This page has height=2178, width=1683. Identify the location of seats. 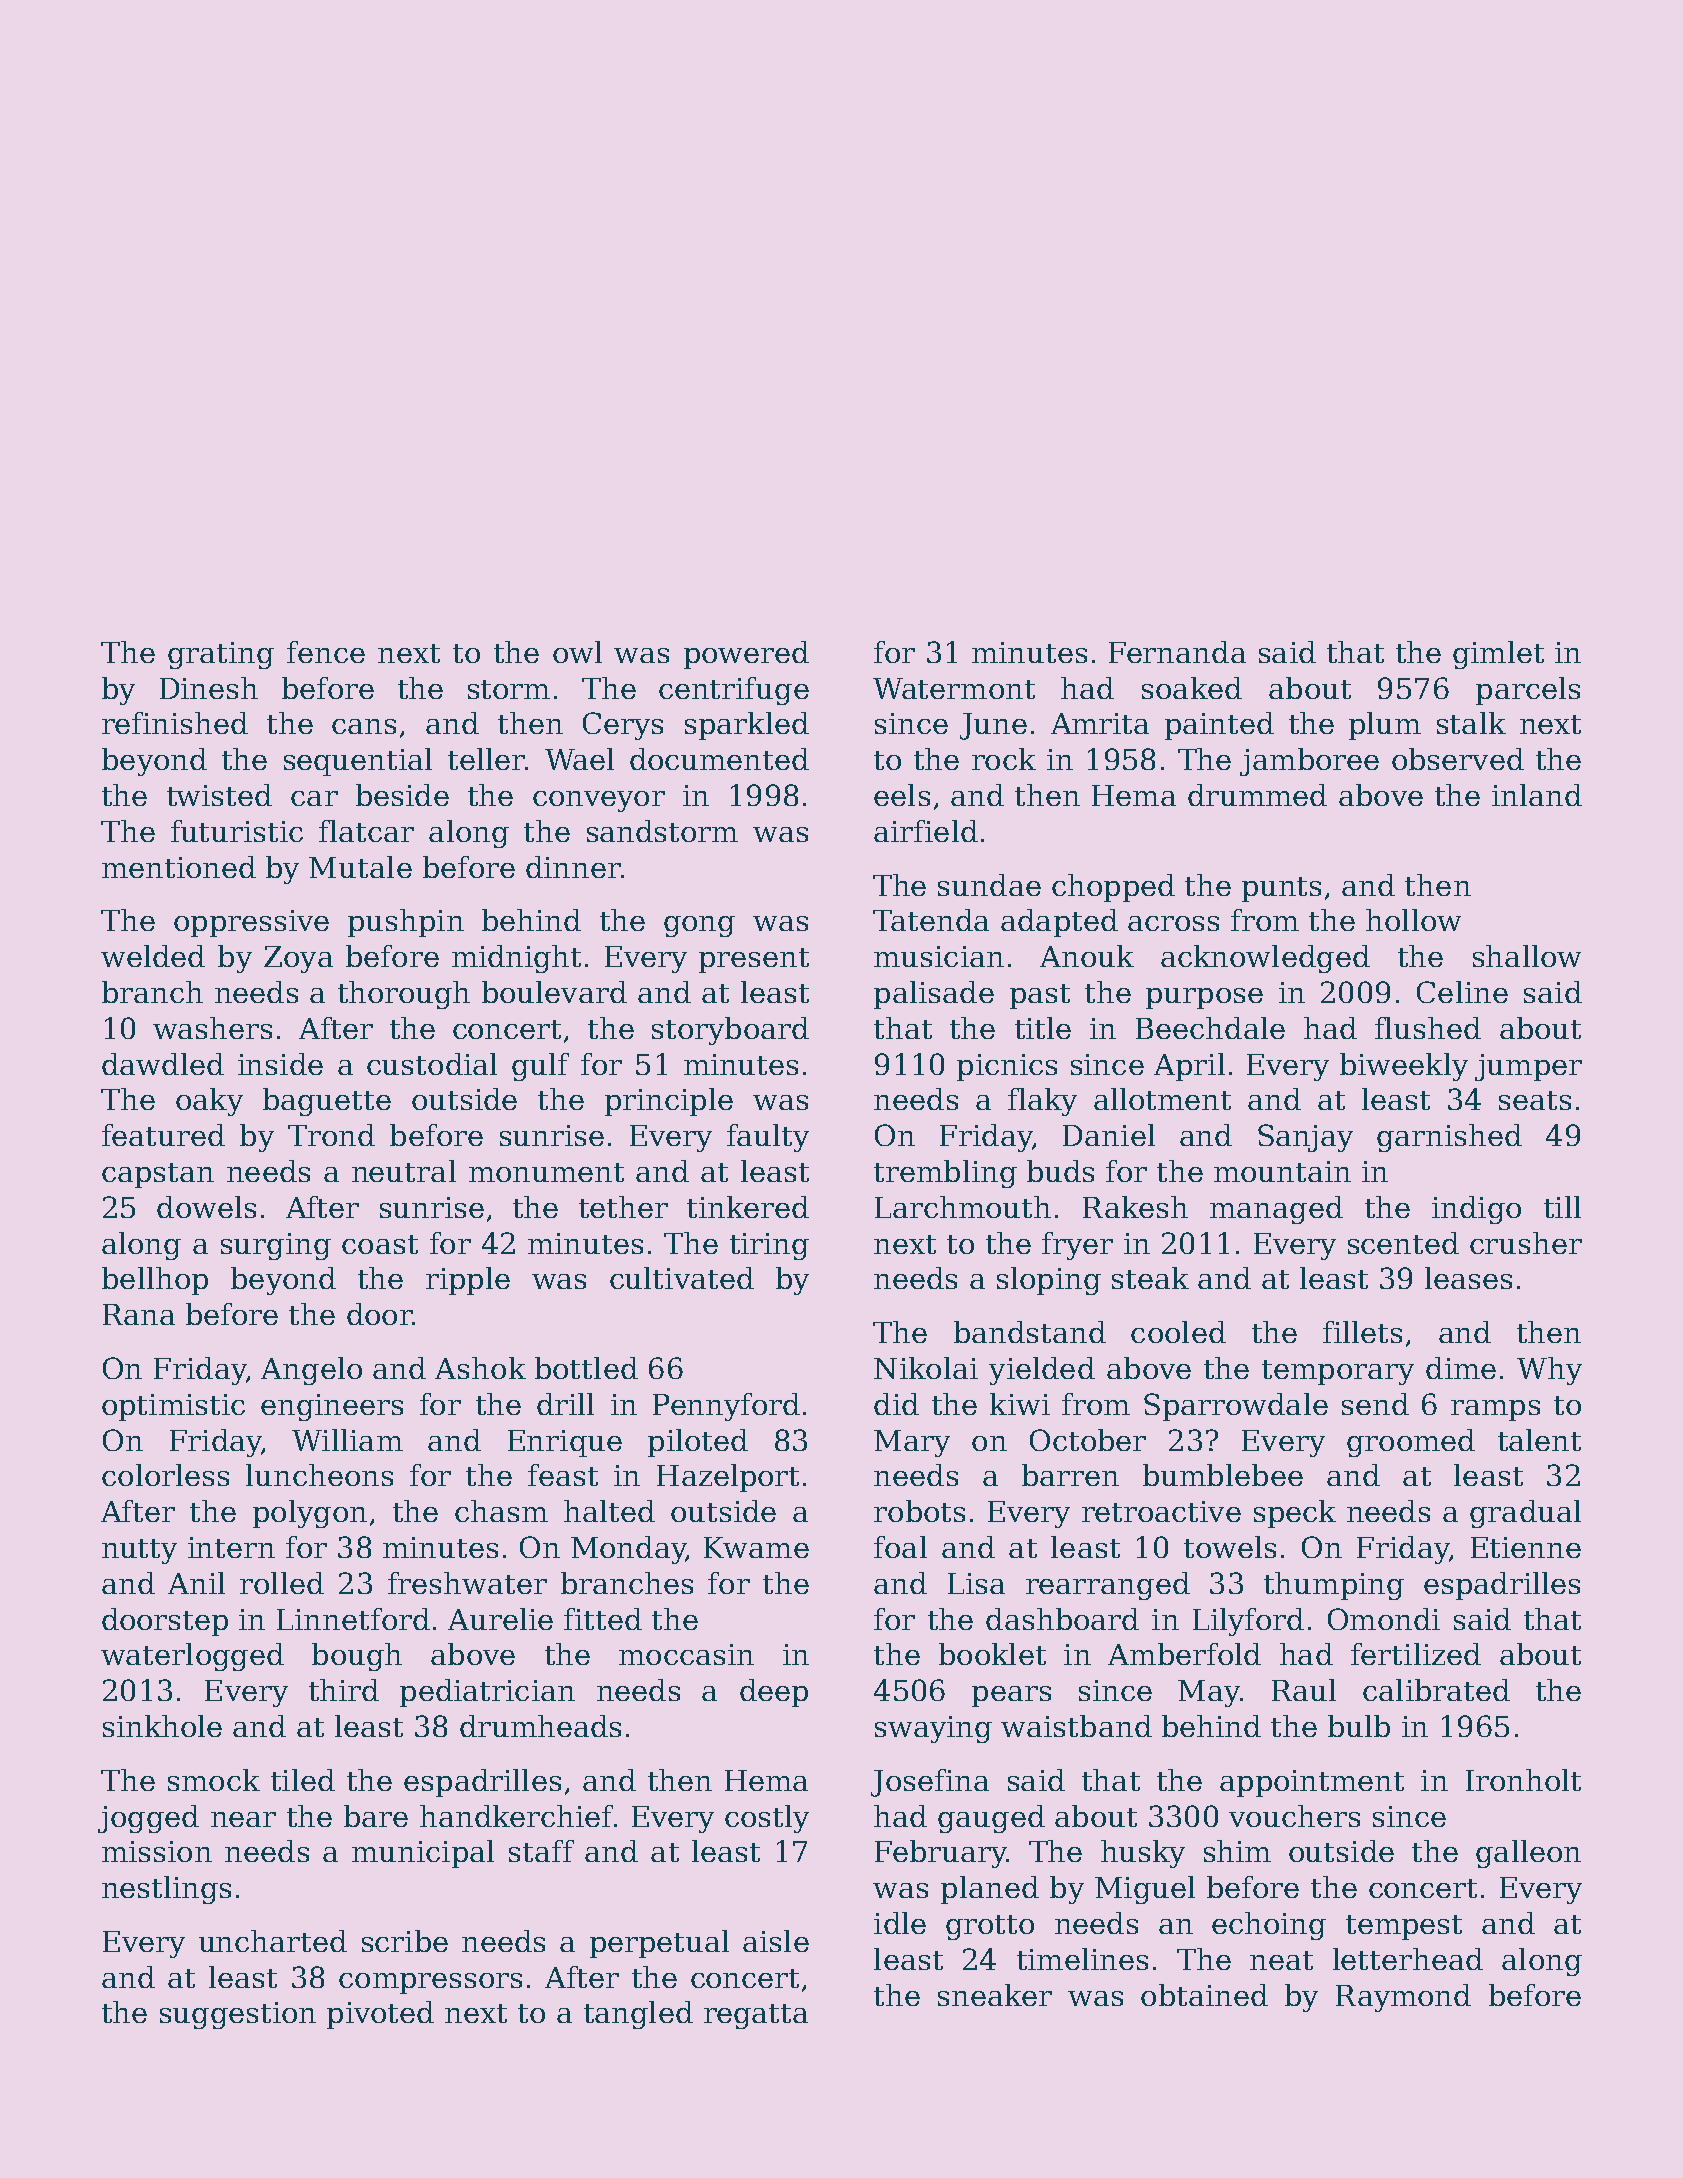
(1535, 1100).
